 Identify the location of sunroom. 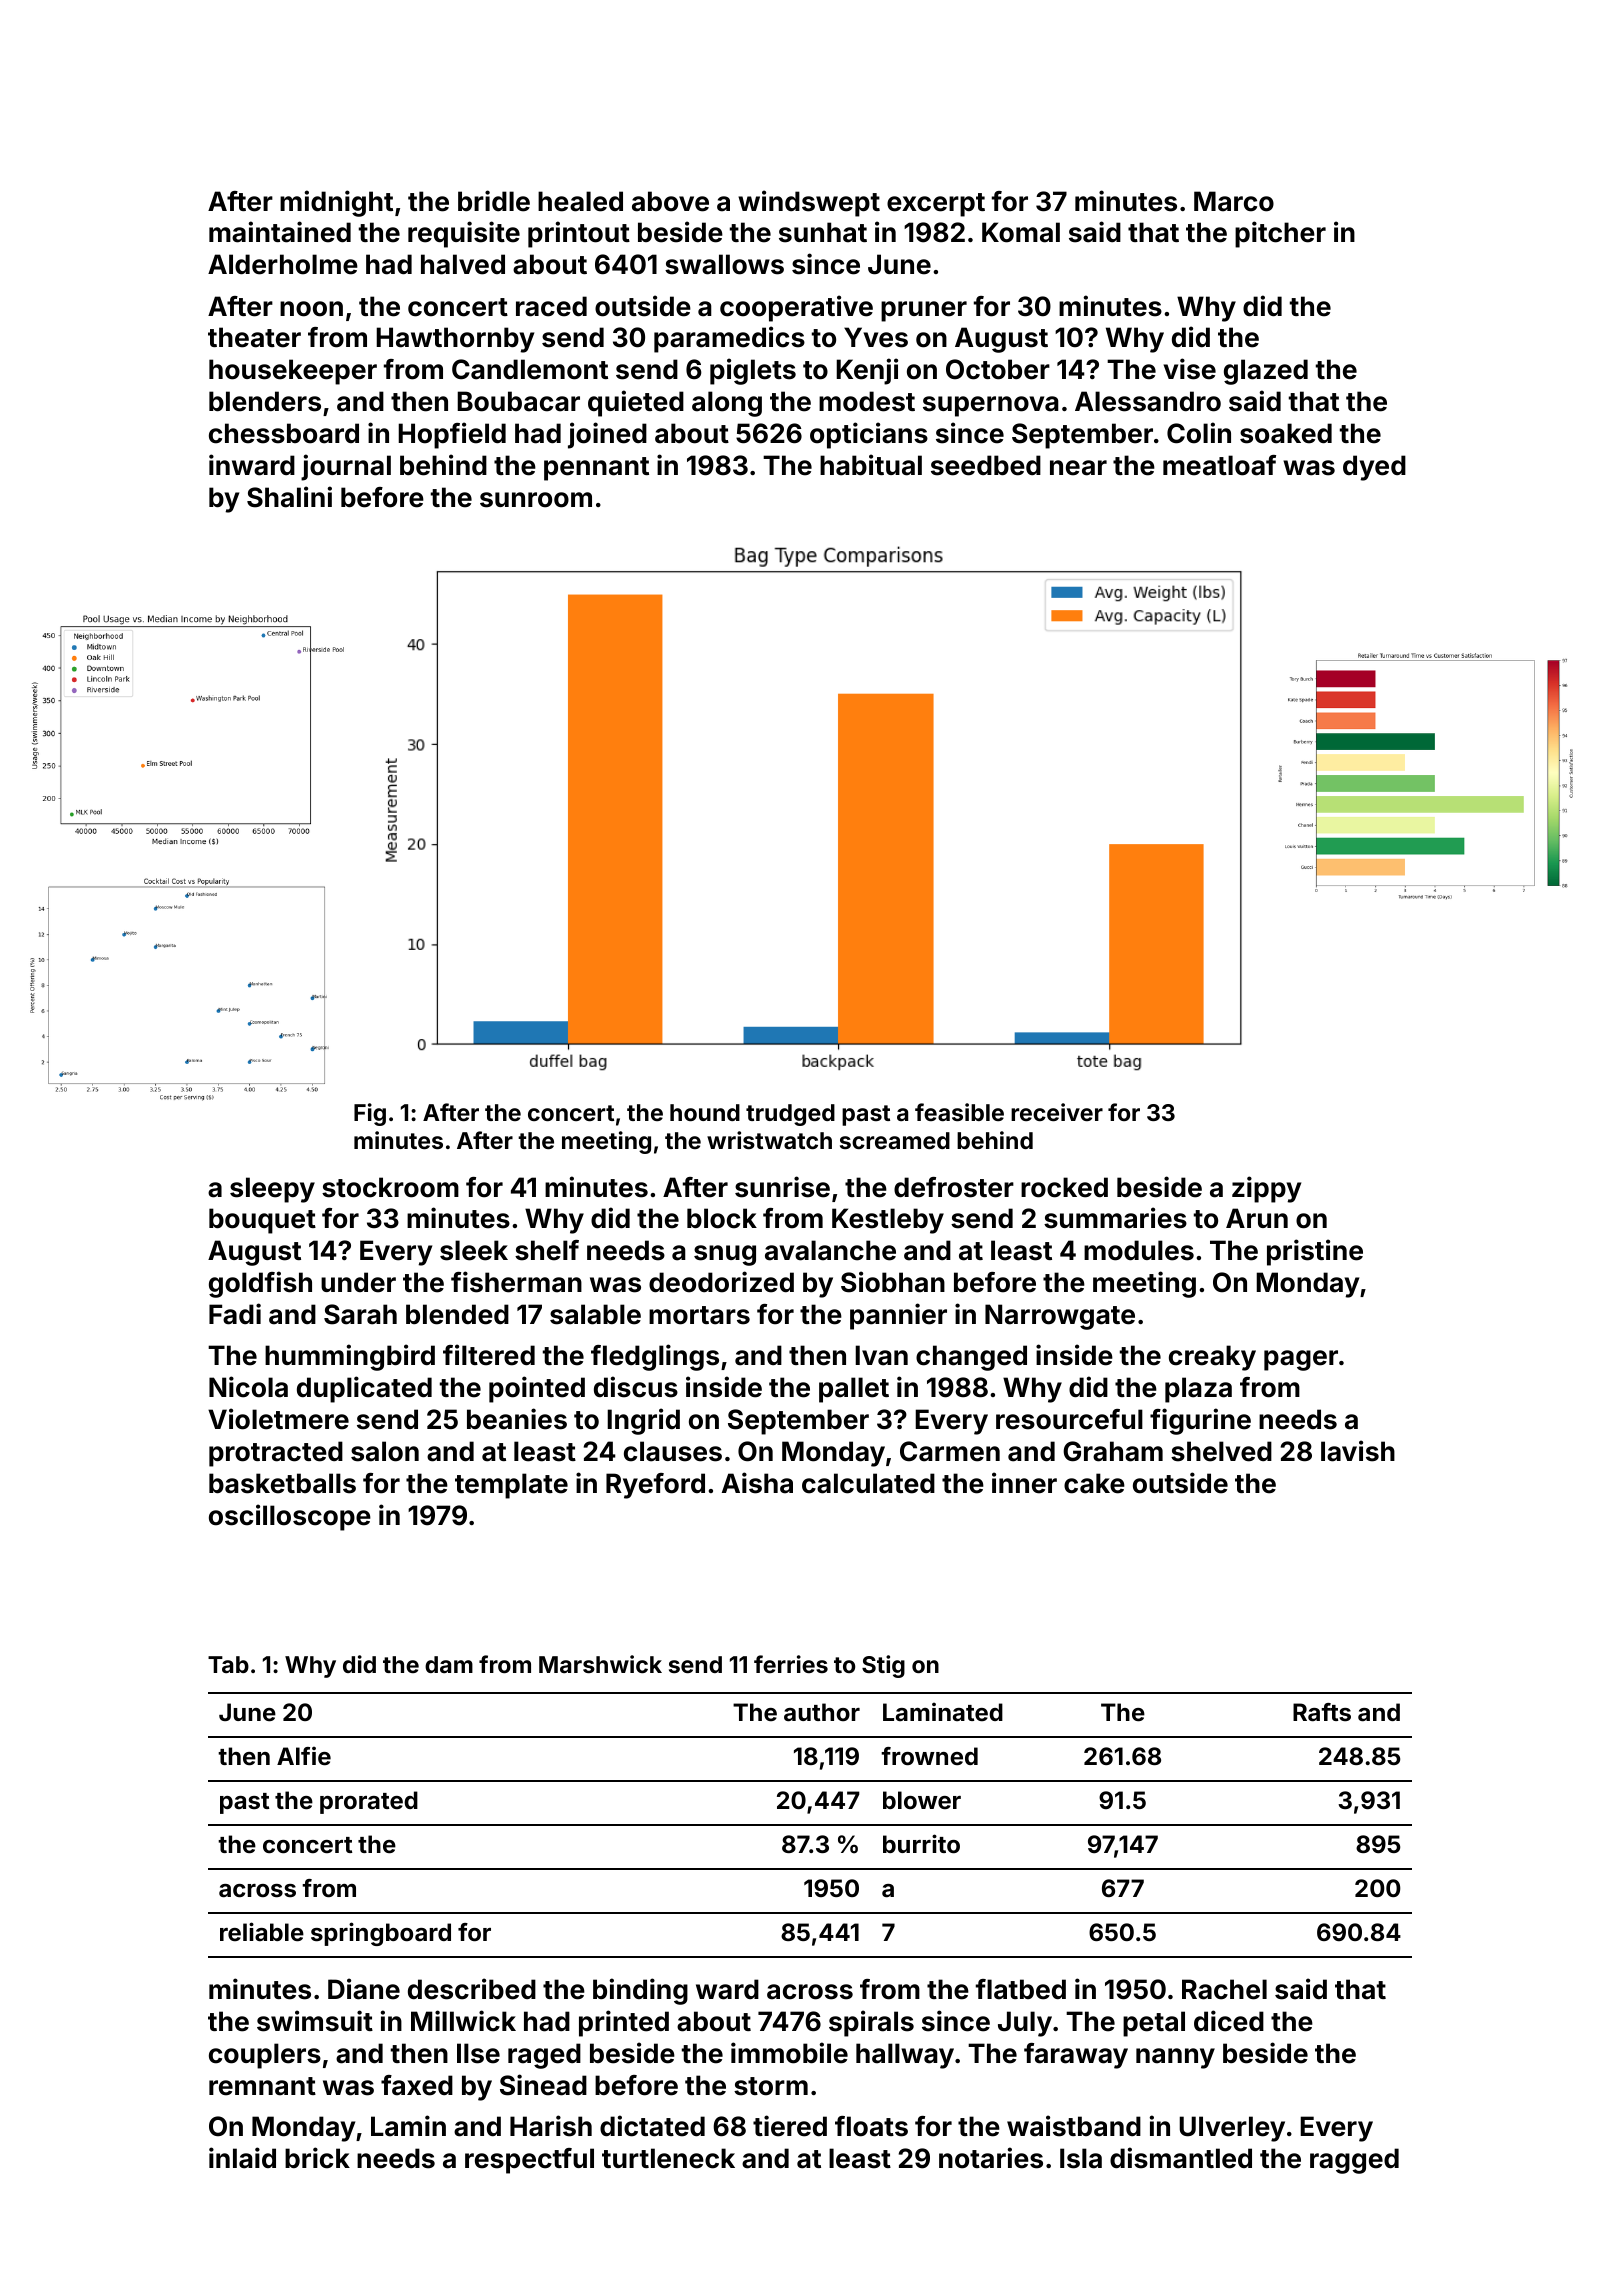
(536, 500).
